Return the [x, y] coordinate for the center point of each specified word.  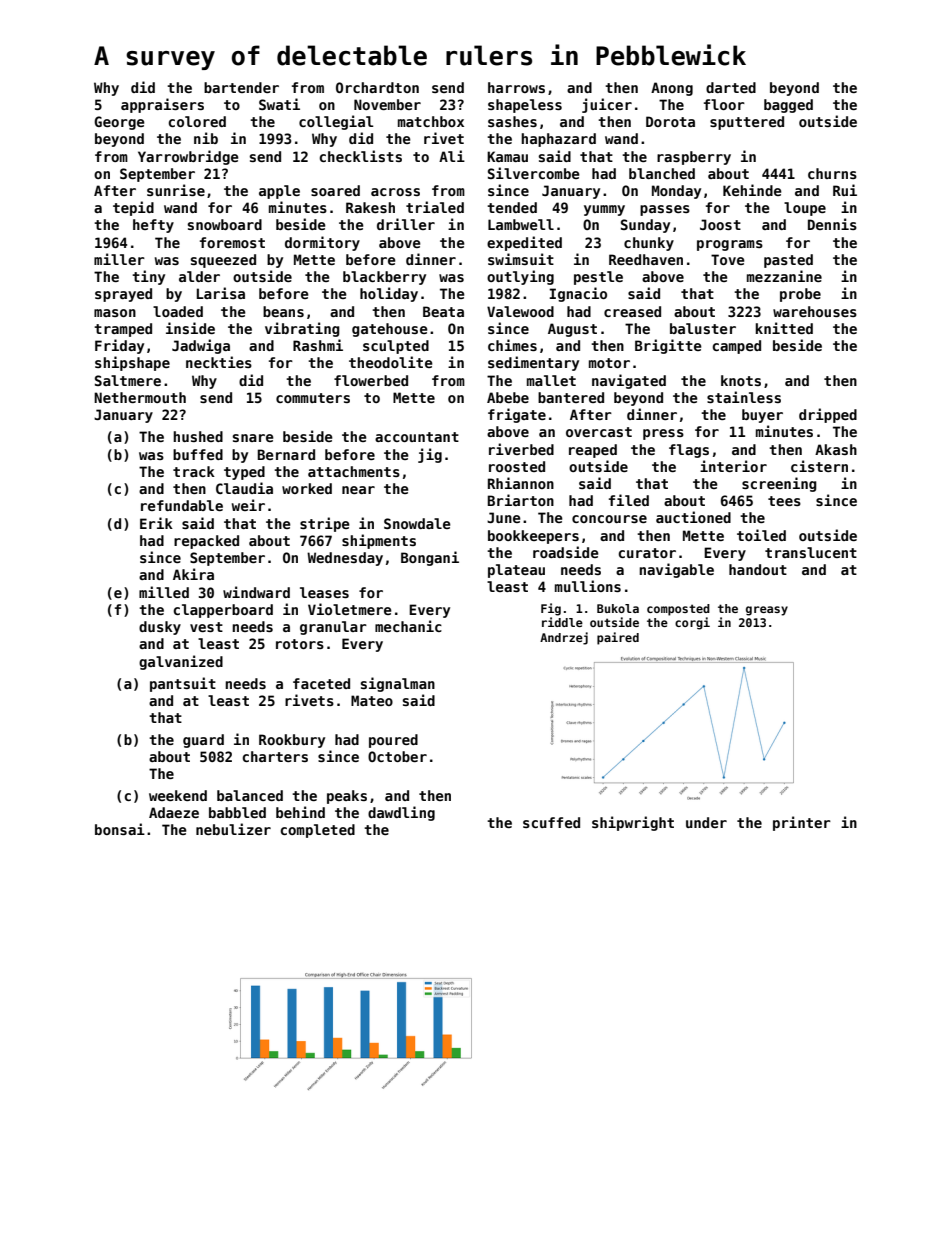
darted [731, 87]
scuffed [551, 822]
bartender [241, 87]
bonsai [120, 829]
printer [802, 823]
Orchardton [377, 87]
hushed [198, 436]
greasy [767, 611]
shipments [379, 541]
